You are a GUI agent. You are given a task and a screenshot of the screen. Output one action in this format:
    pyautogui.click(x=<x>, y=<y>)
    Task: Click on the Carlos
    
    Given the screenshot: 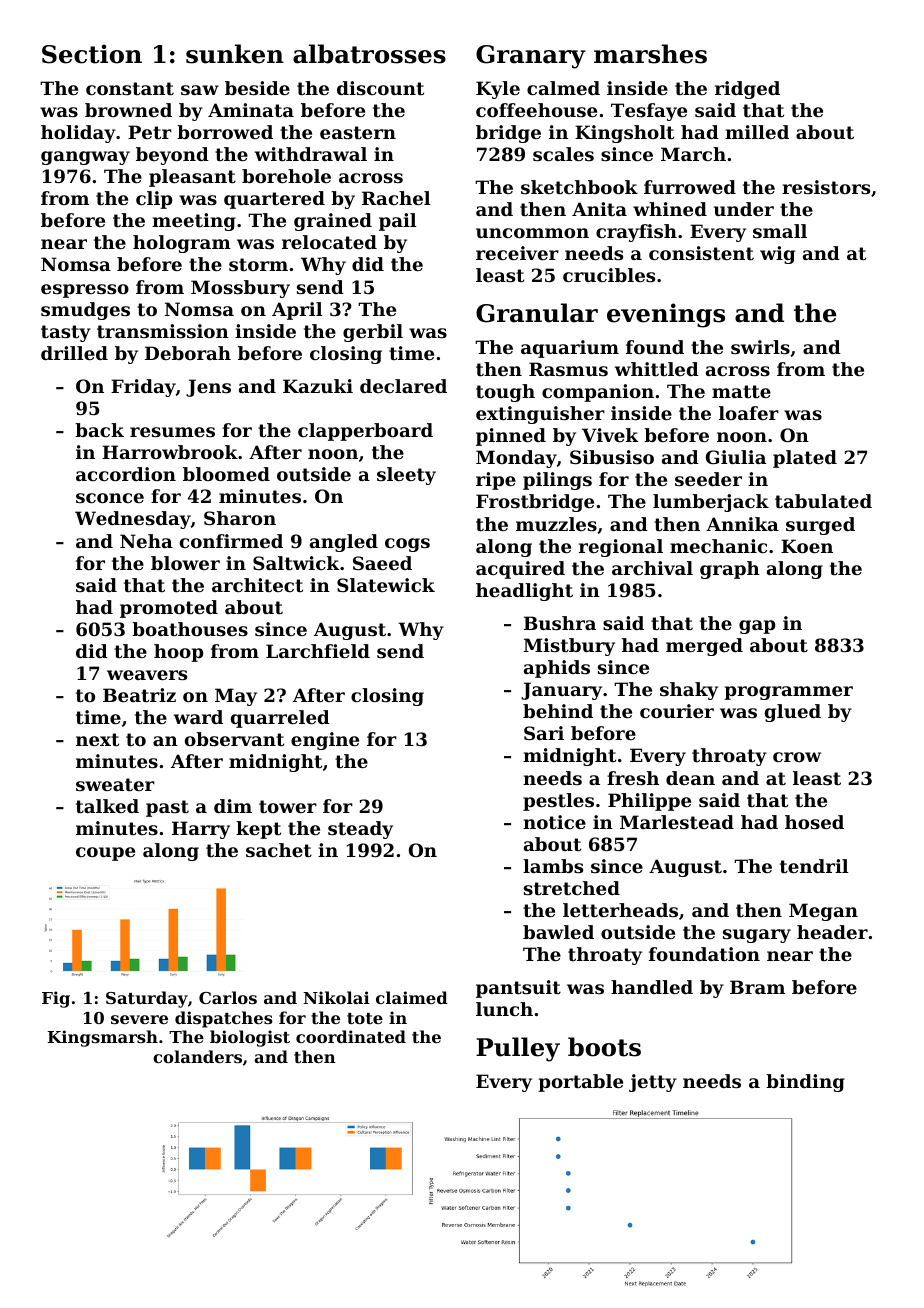 What is the action you would take?
    pyautogui.click(x=228, y=997)
